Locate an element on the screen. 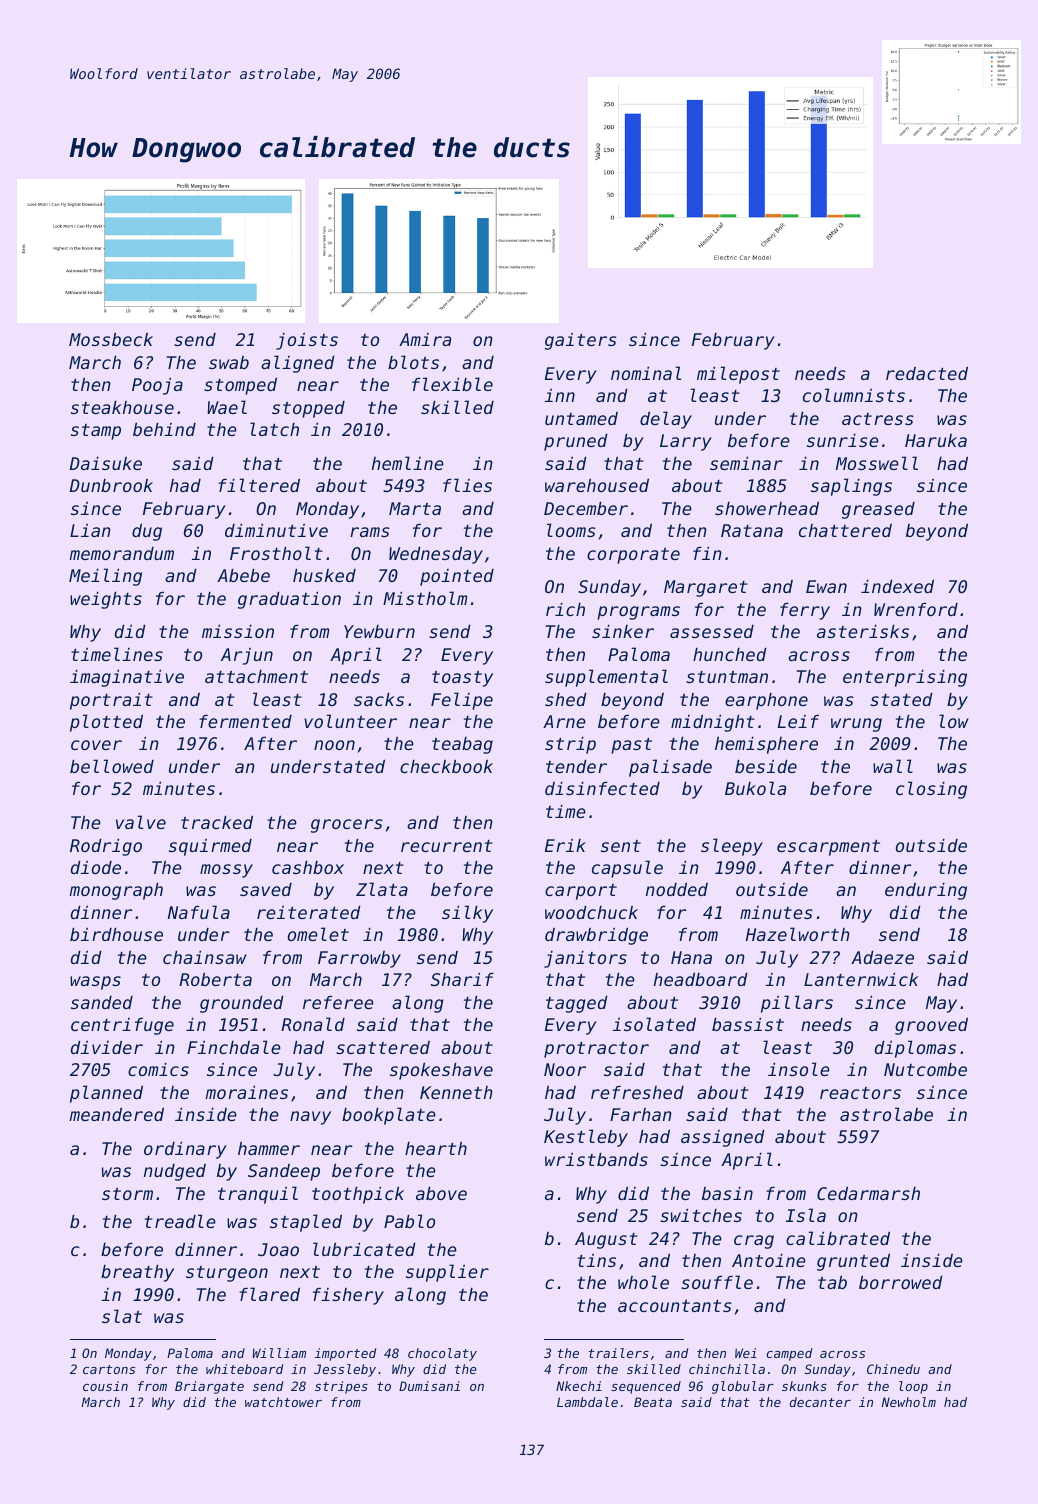 The width and height of the screenshot is (1038, 1504). gaiters is located at coordinates (581, 341).
